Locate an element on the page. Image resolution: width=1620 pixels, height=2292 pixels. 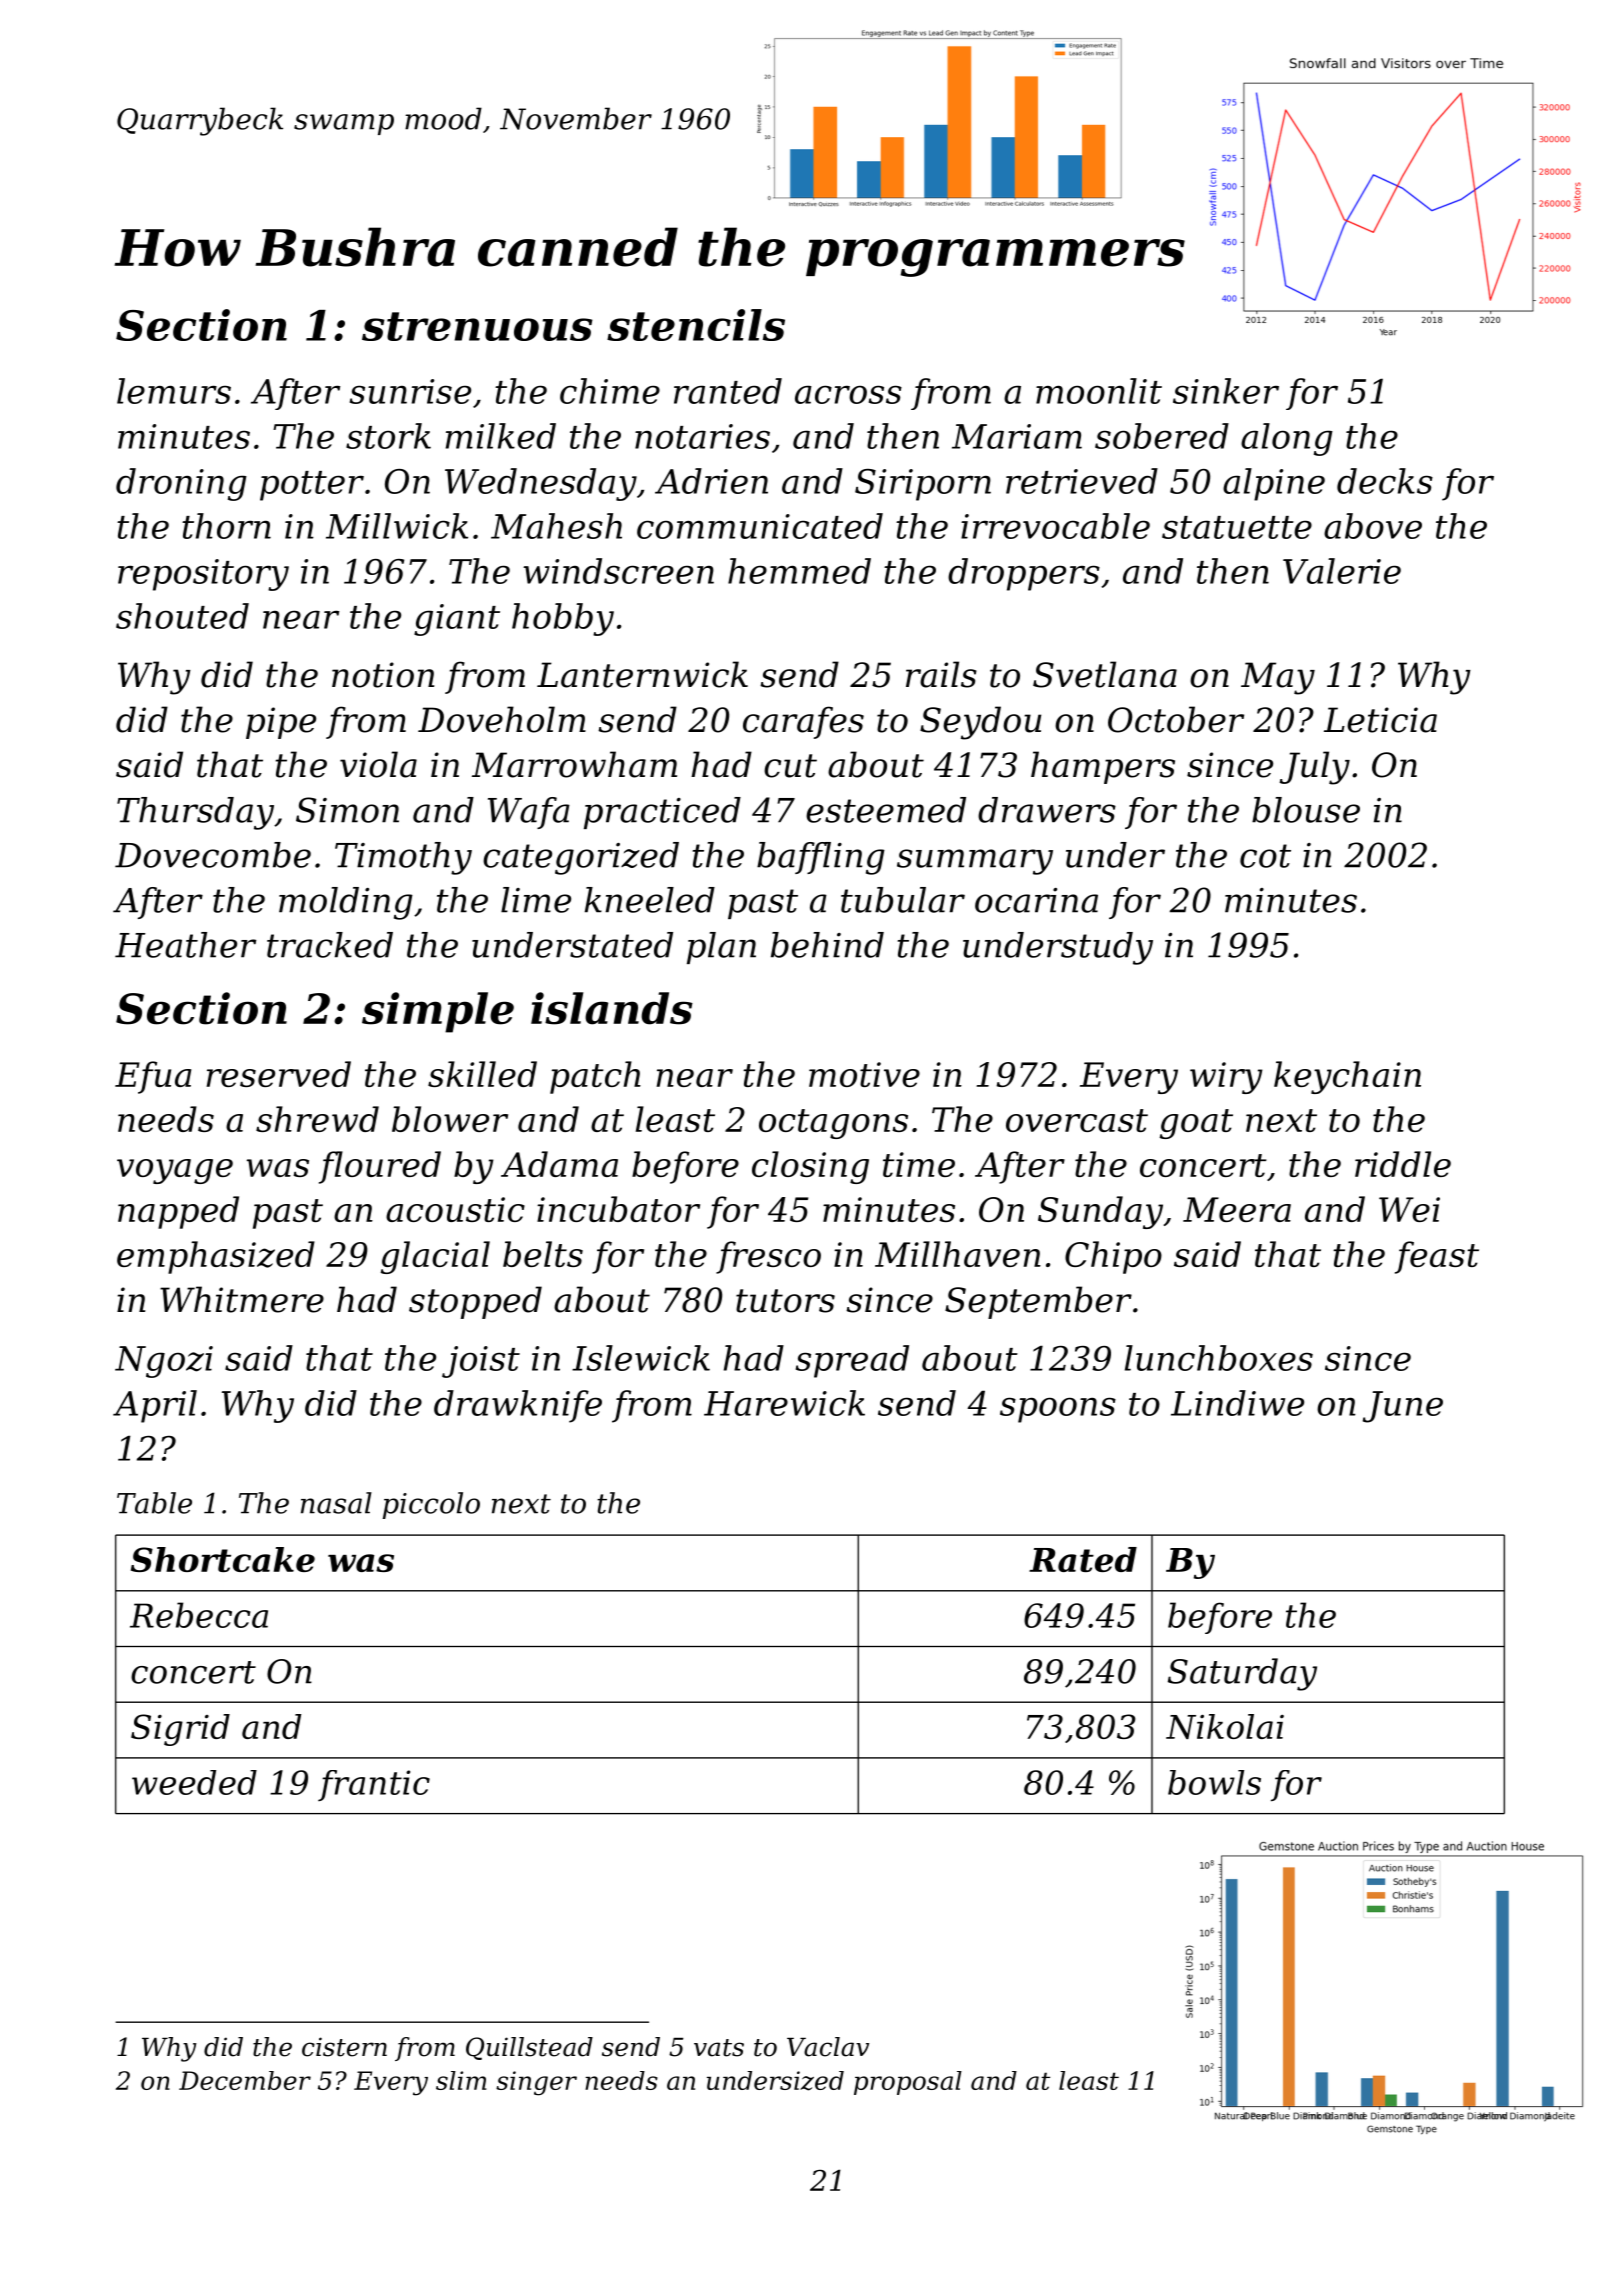
voyage is located at coordinates (175, 1171).
